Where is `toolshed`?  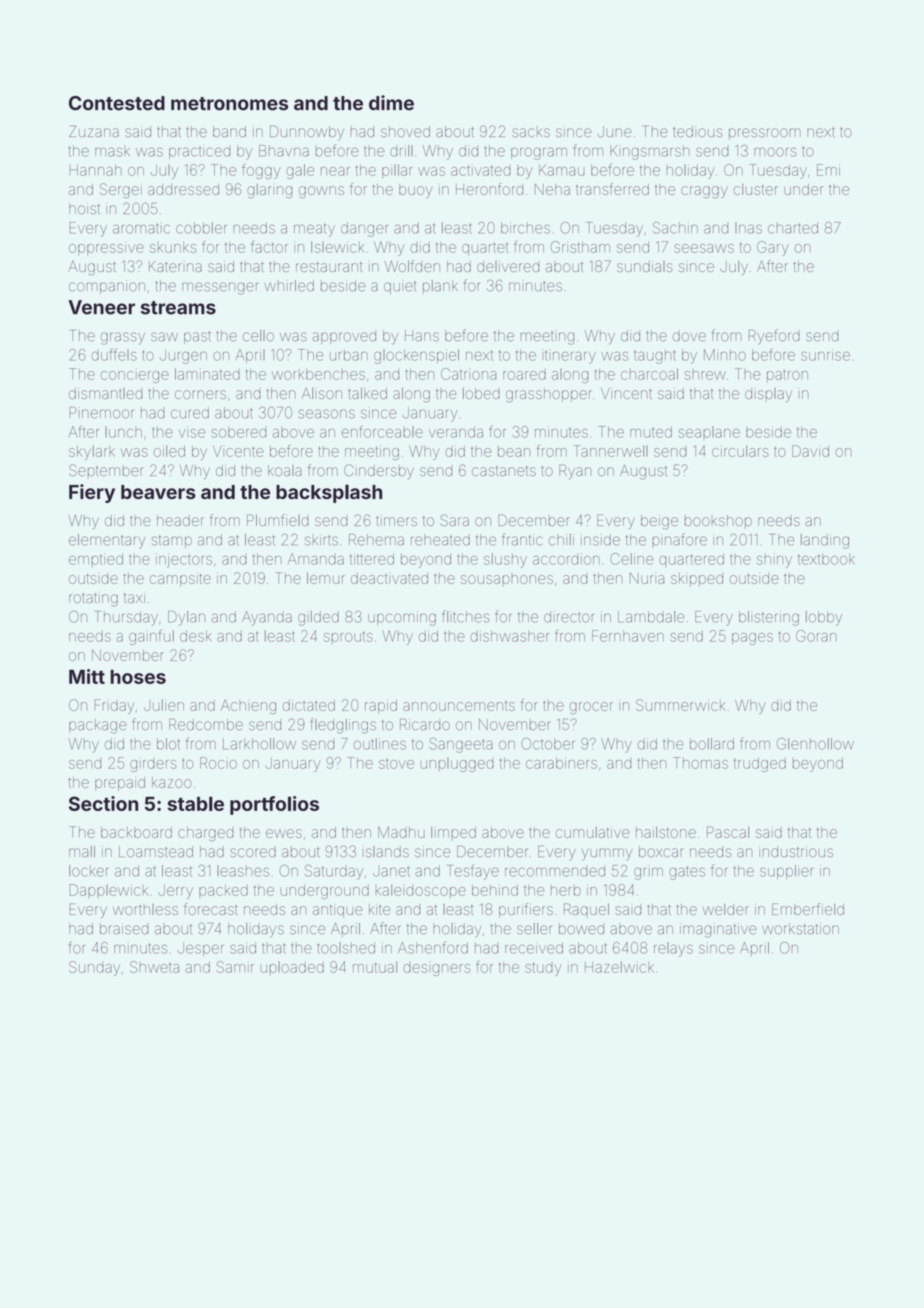 toolshed is located at coordinates (346, 948).
